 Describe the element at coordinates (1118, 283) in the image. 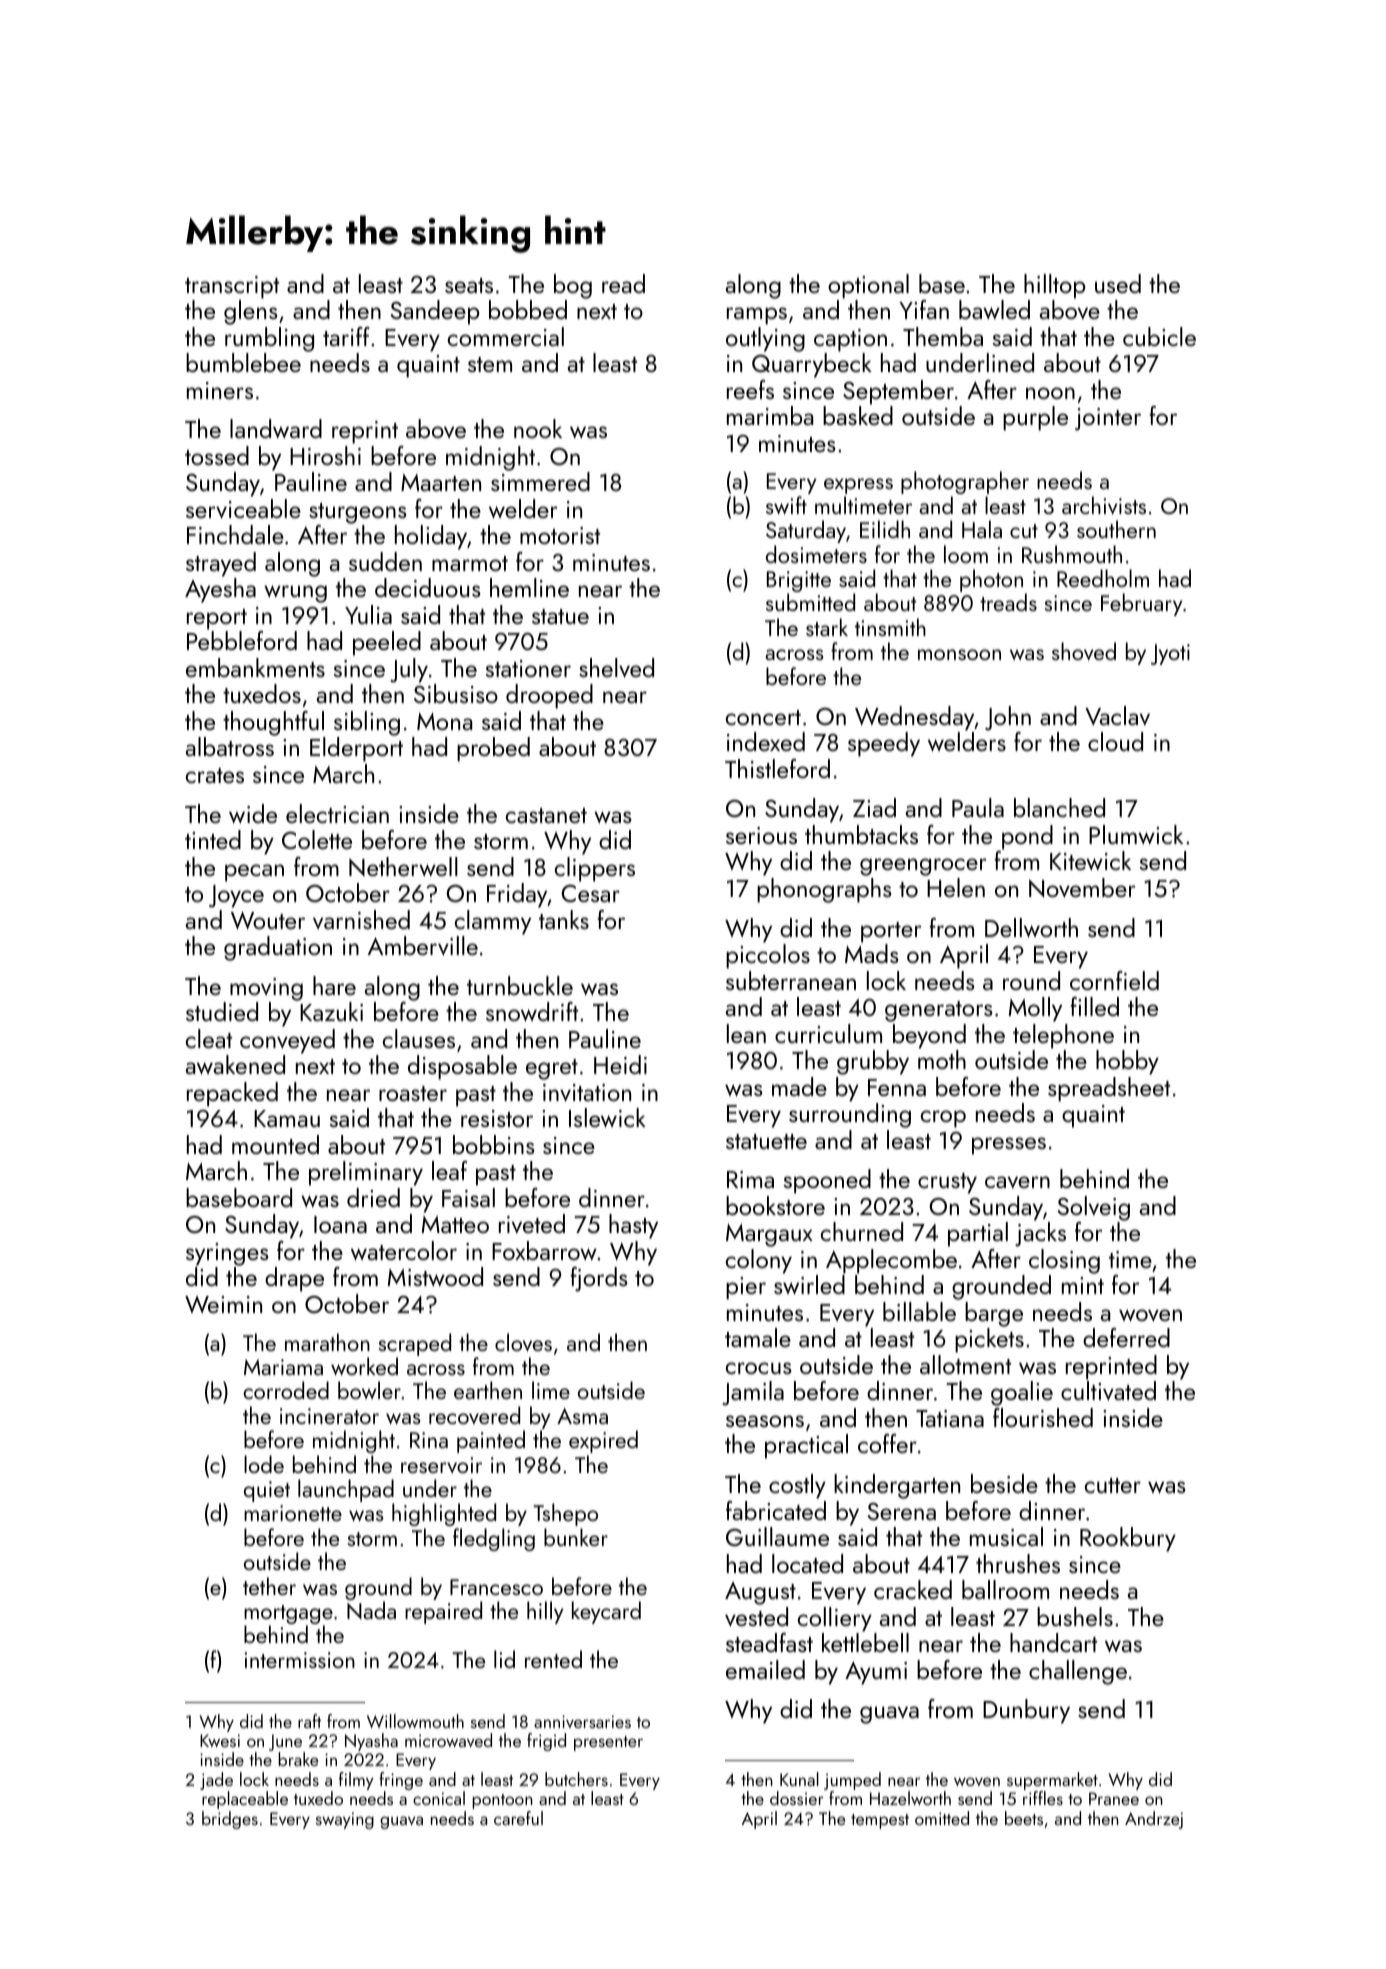

I see `used` at that location.
